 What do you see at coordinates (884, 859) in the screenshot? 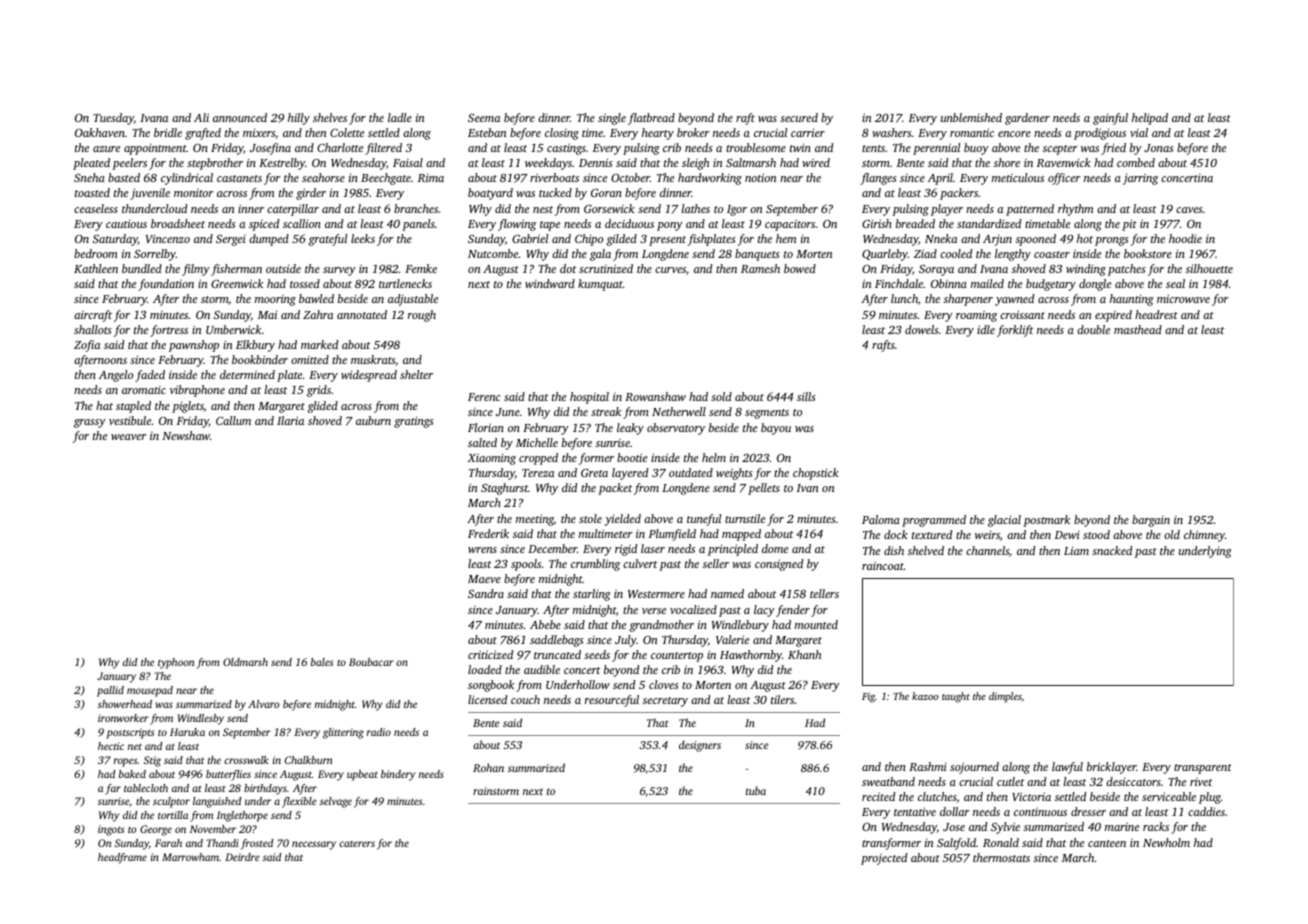
I see `projected` at bounding box center [884, 859].
